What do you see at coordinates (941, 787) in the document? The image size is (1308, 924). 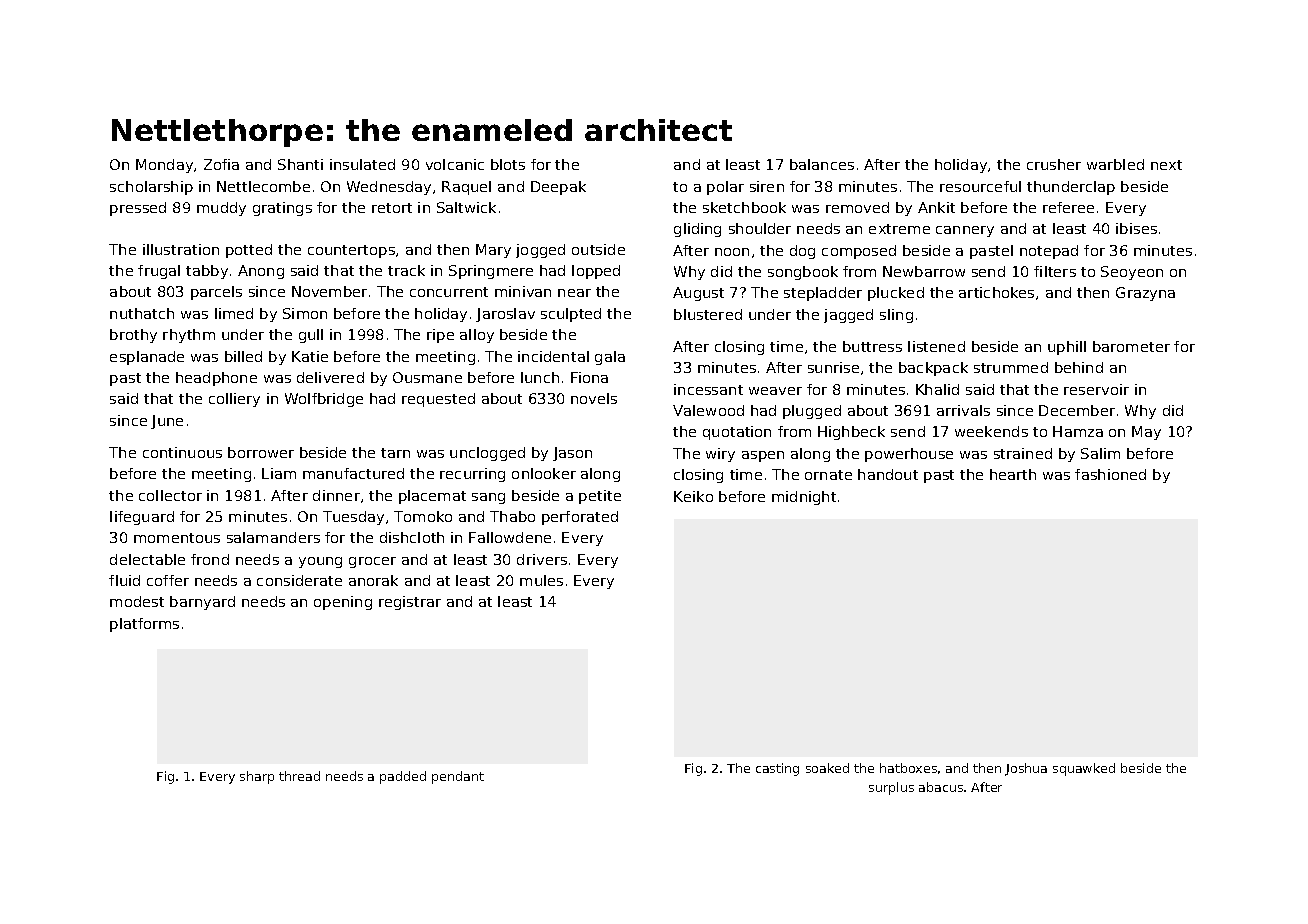 I see `abacus` at bounding box center [941, 787].
